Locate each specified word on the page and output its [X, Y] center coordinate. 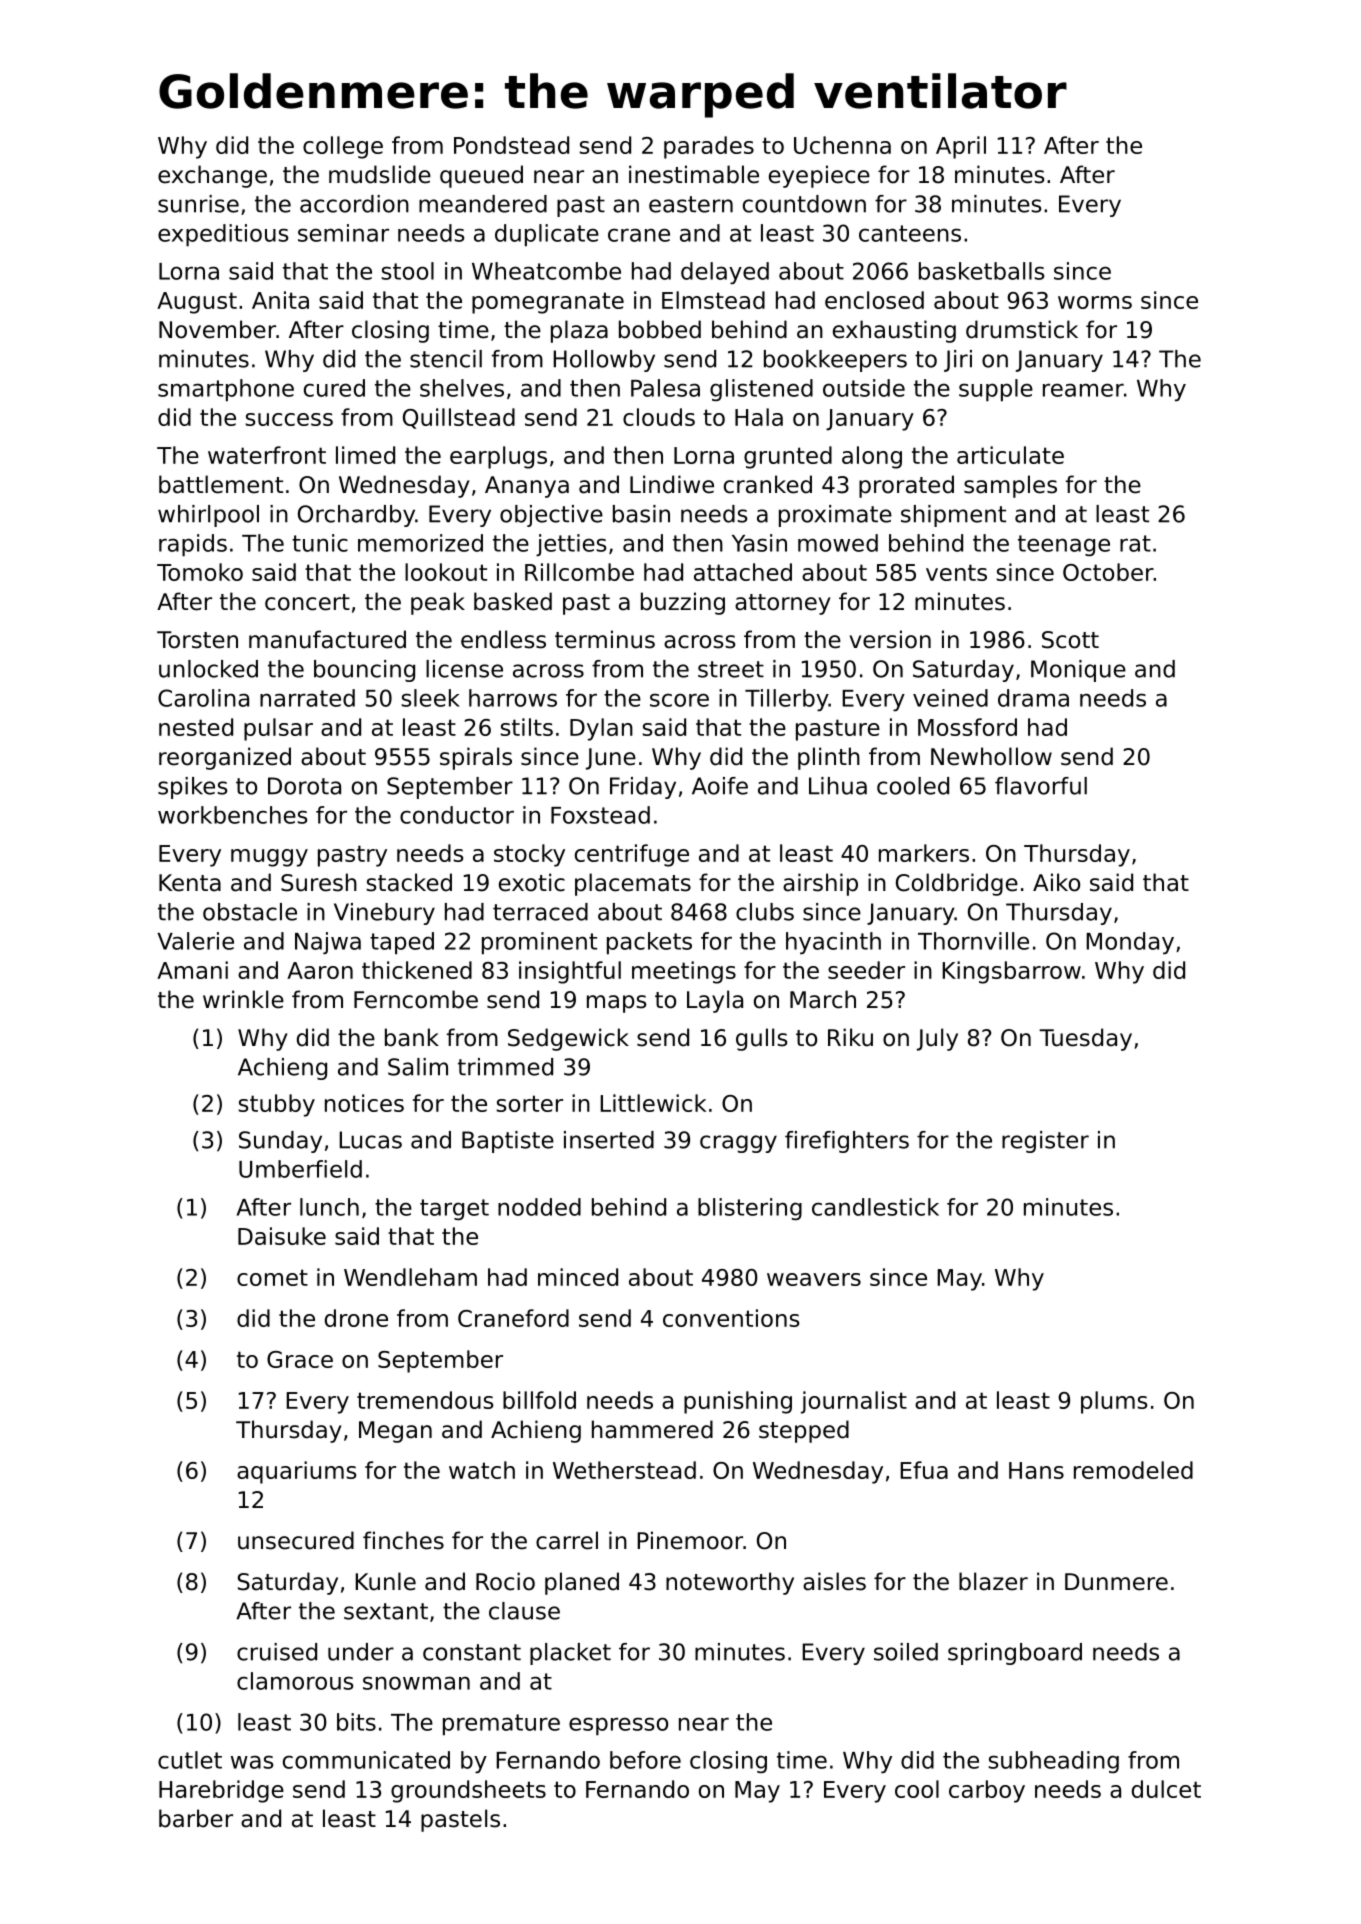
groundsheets [468, 1791]
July [937, 1039]
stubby [276, 1105]
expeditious [223, 235]
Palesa [665, 388]
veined [950, 698]
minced [578, 1277]
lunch [329, 1207]
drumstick [1022, 329]
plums [1114, 1402]
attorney [782, 604]
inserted [609, 1140]
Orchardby [356, 516]
